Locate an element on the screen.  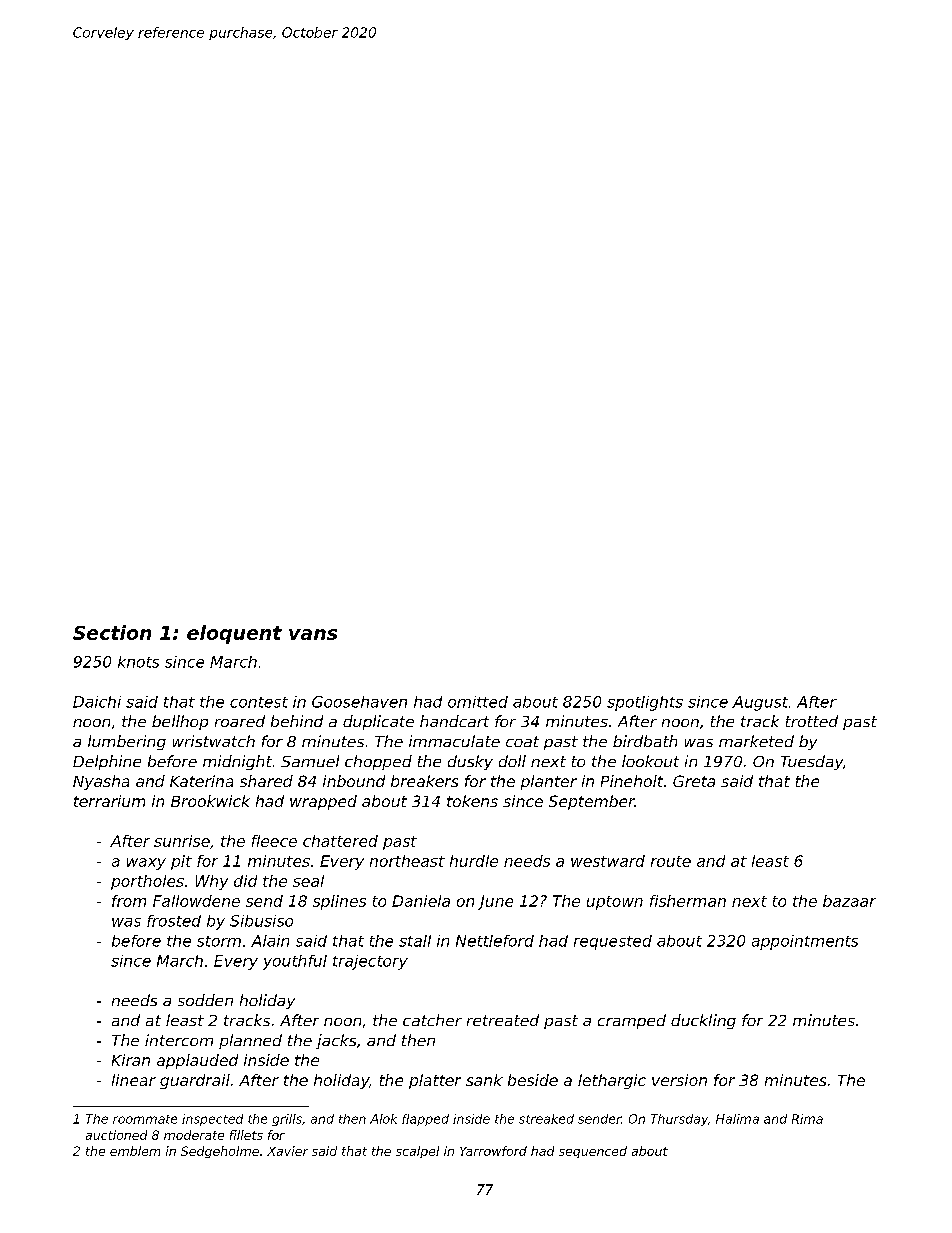
catcher is located at coordinates (432, 1020).
